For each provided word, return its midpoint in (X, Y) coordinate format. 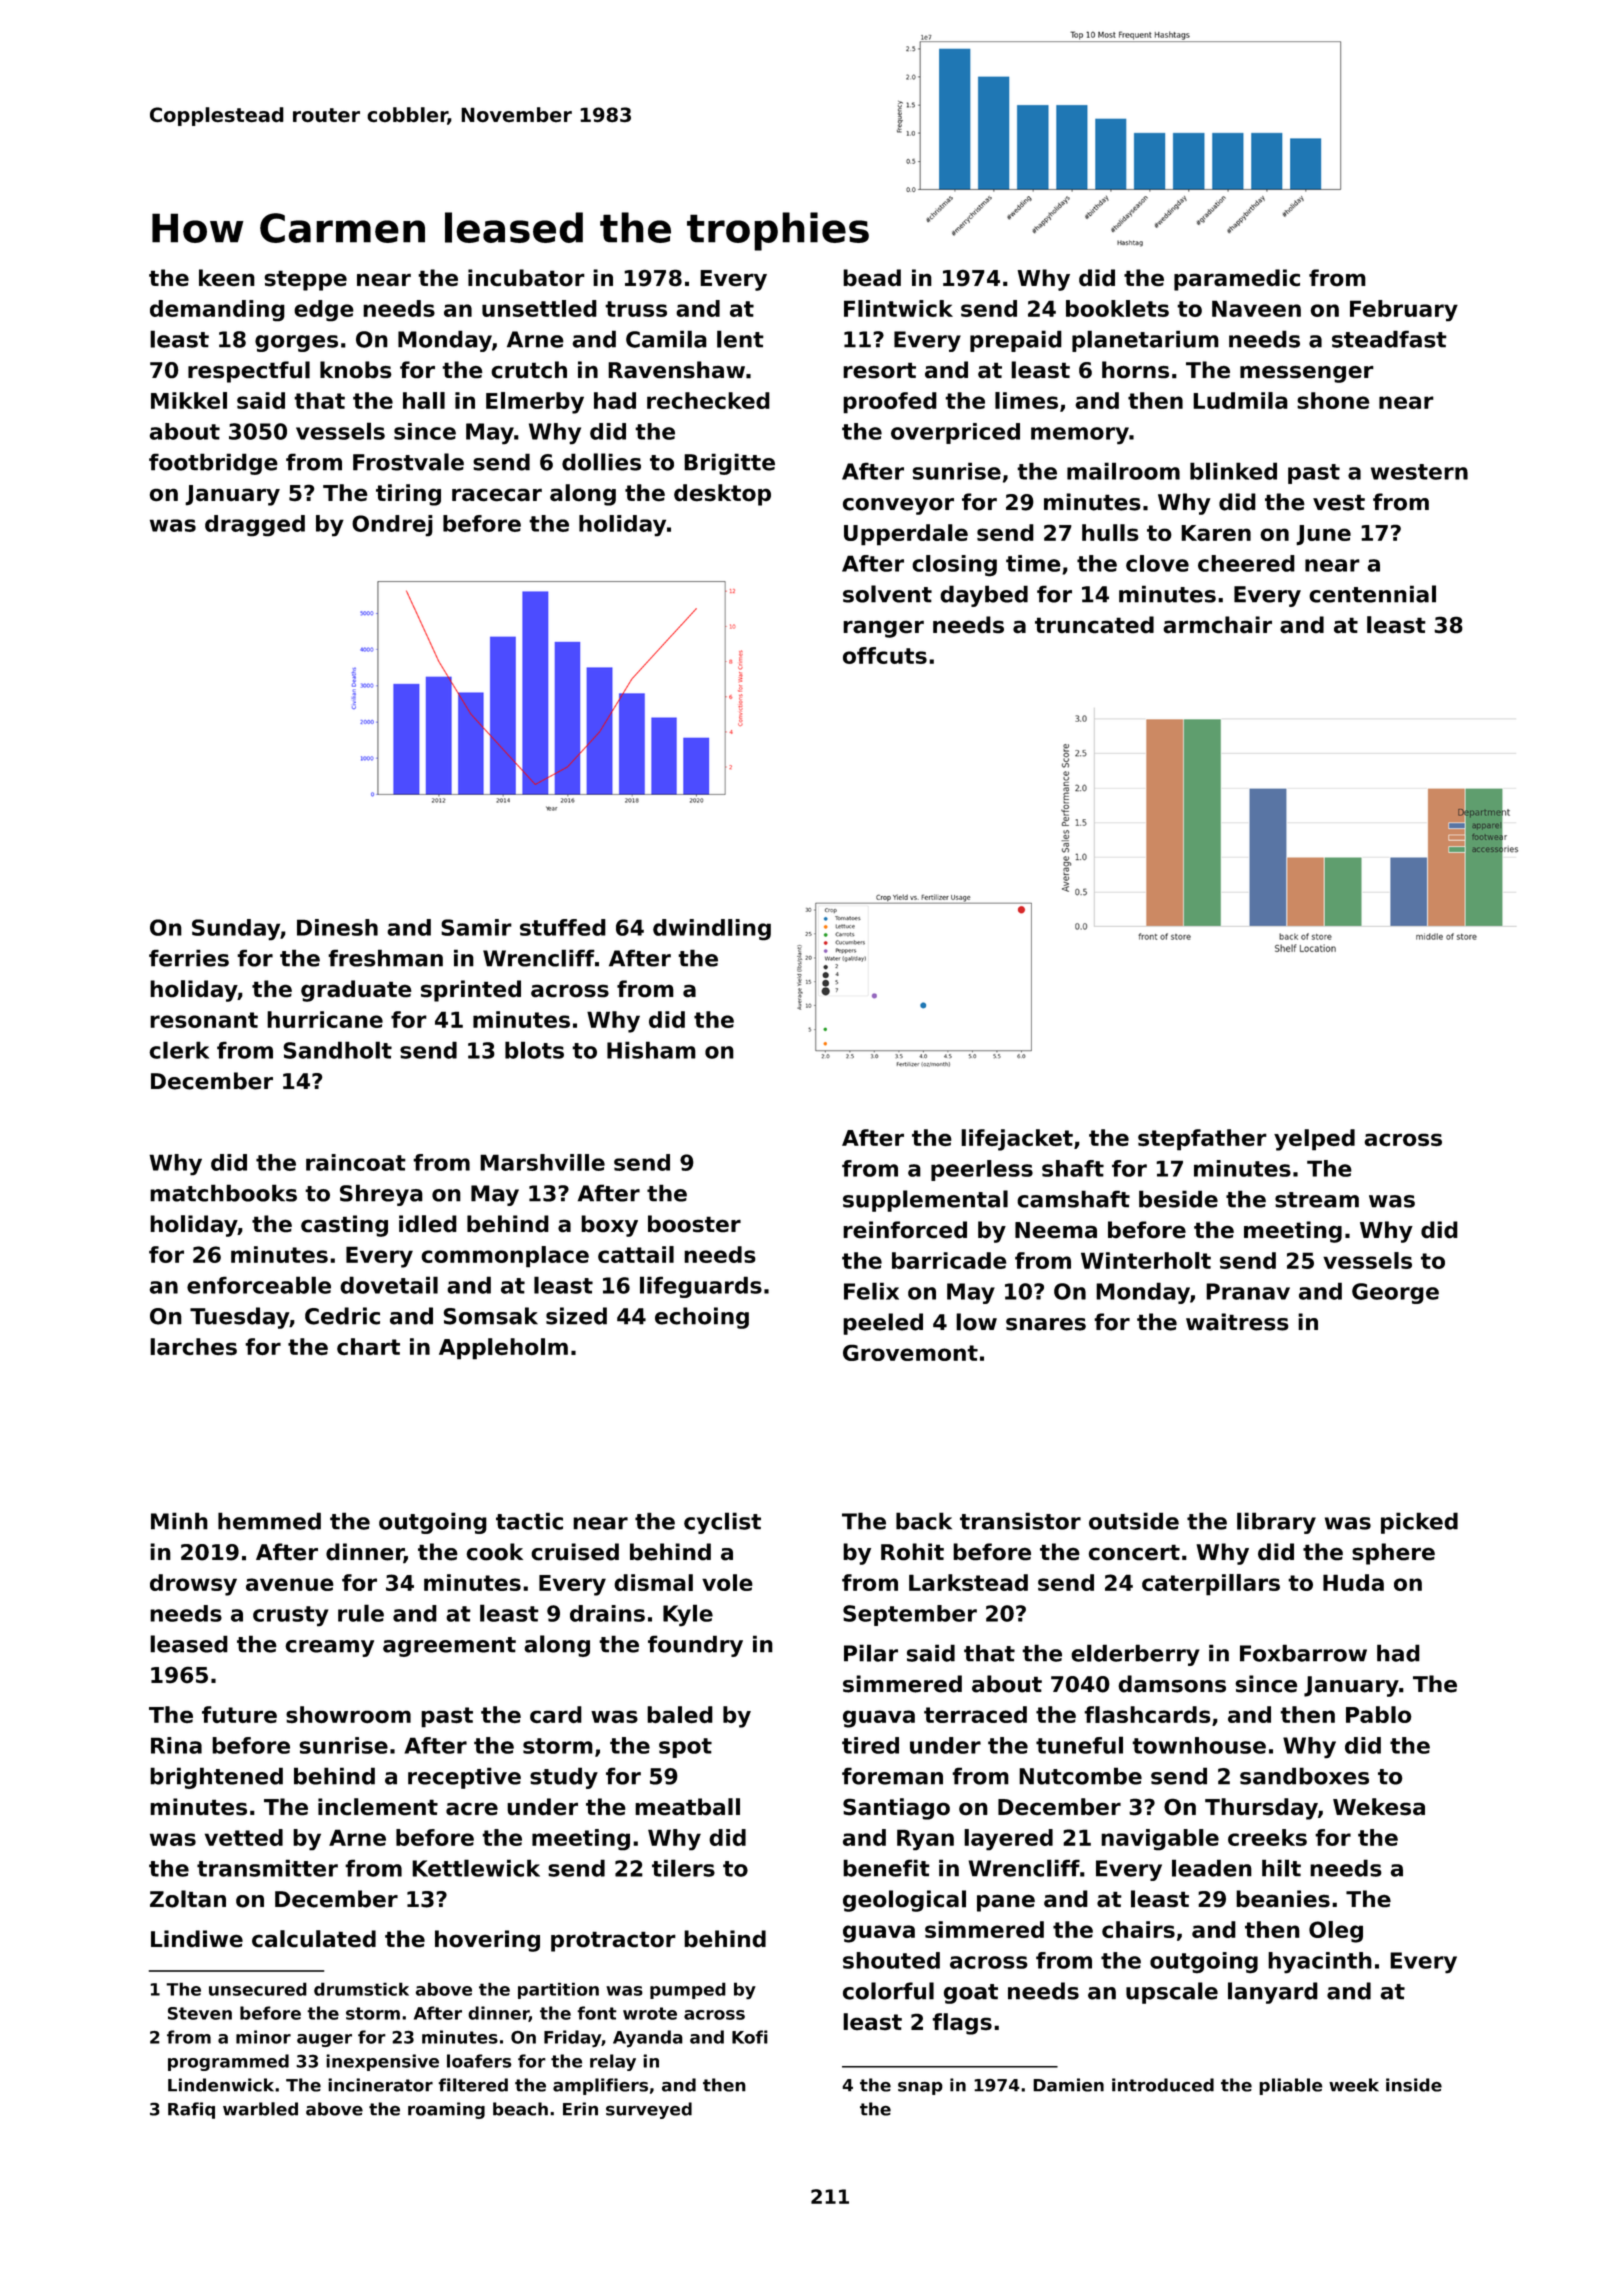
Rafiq (191, 2110)
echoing (702, 1318)
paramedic (1237, 280)
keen (227, 278)
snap (920, 2088)
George (1395, 1293)
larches (193, 1347)
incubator (526, 278)
